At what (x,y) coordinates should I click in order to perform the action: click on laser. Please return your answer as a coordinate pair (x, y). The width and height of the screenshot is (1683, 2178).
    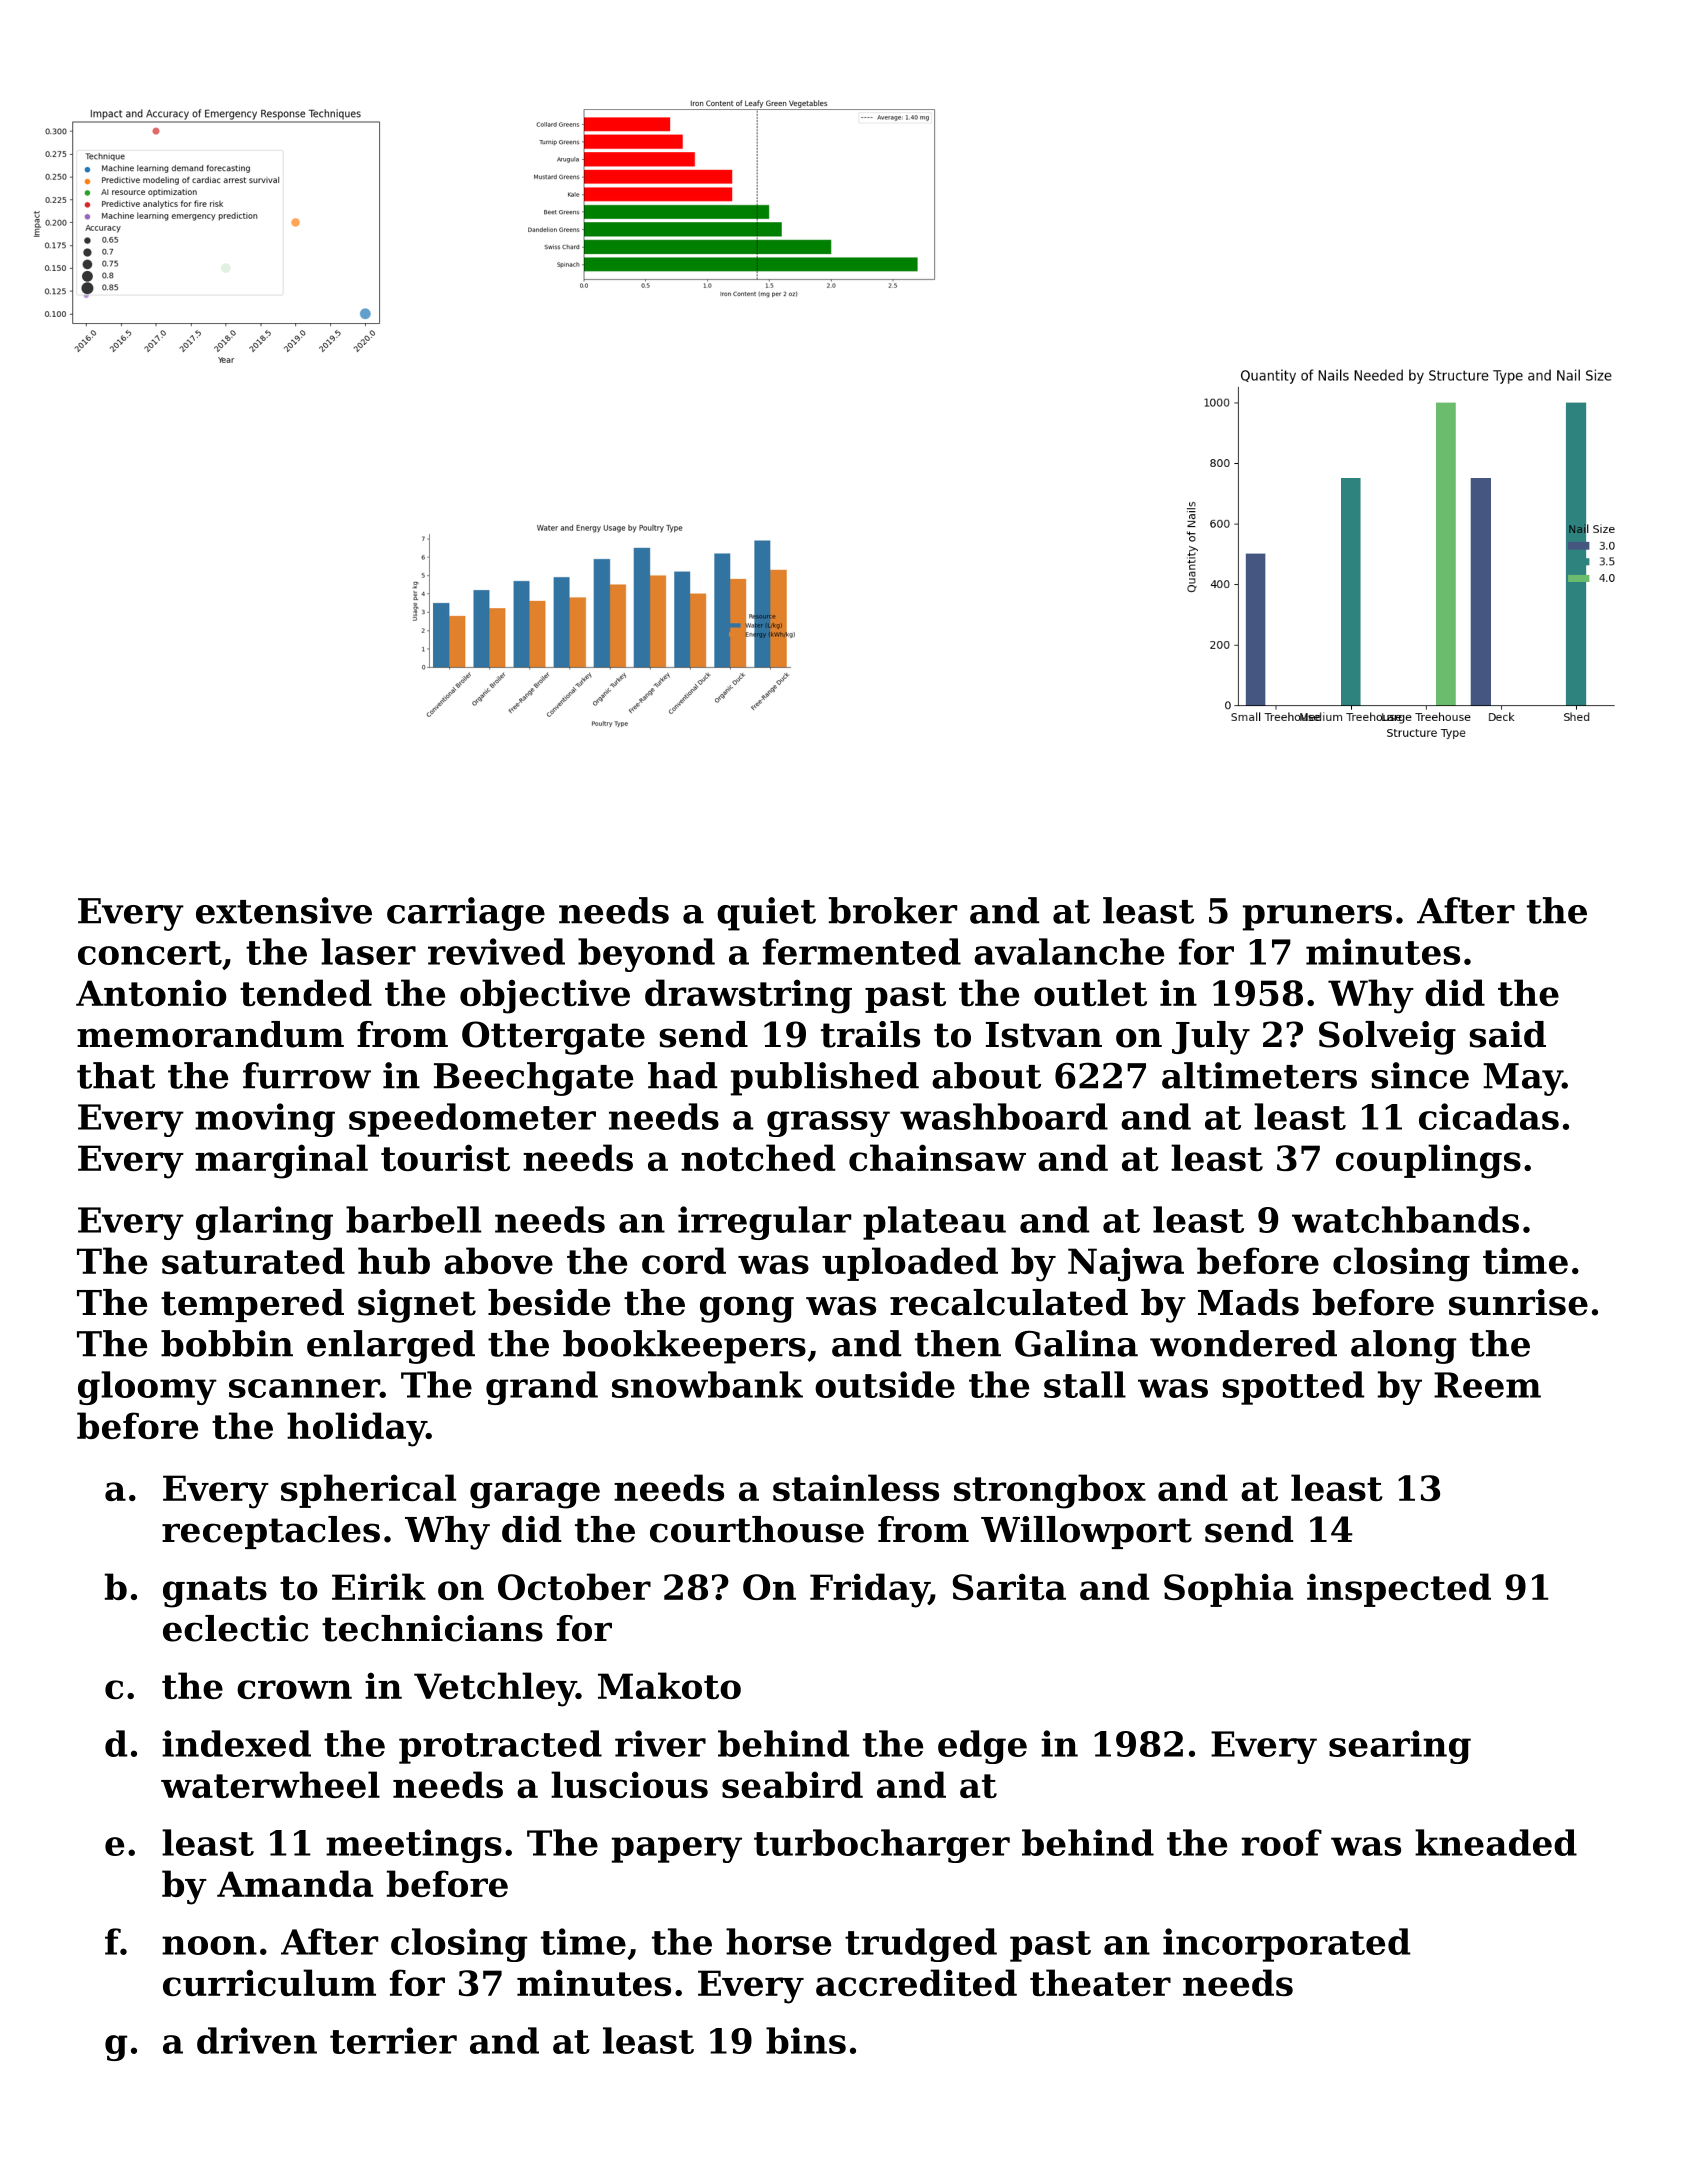
    Looking at the image, I should click on (368, 951).
